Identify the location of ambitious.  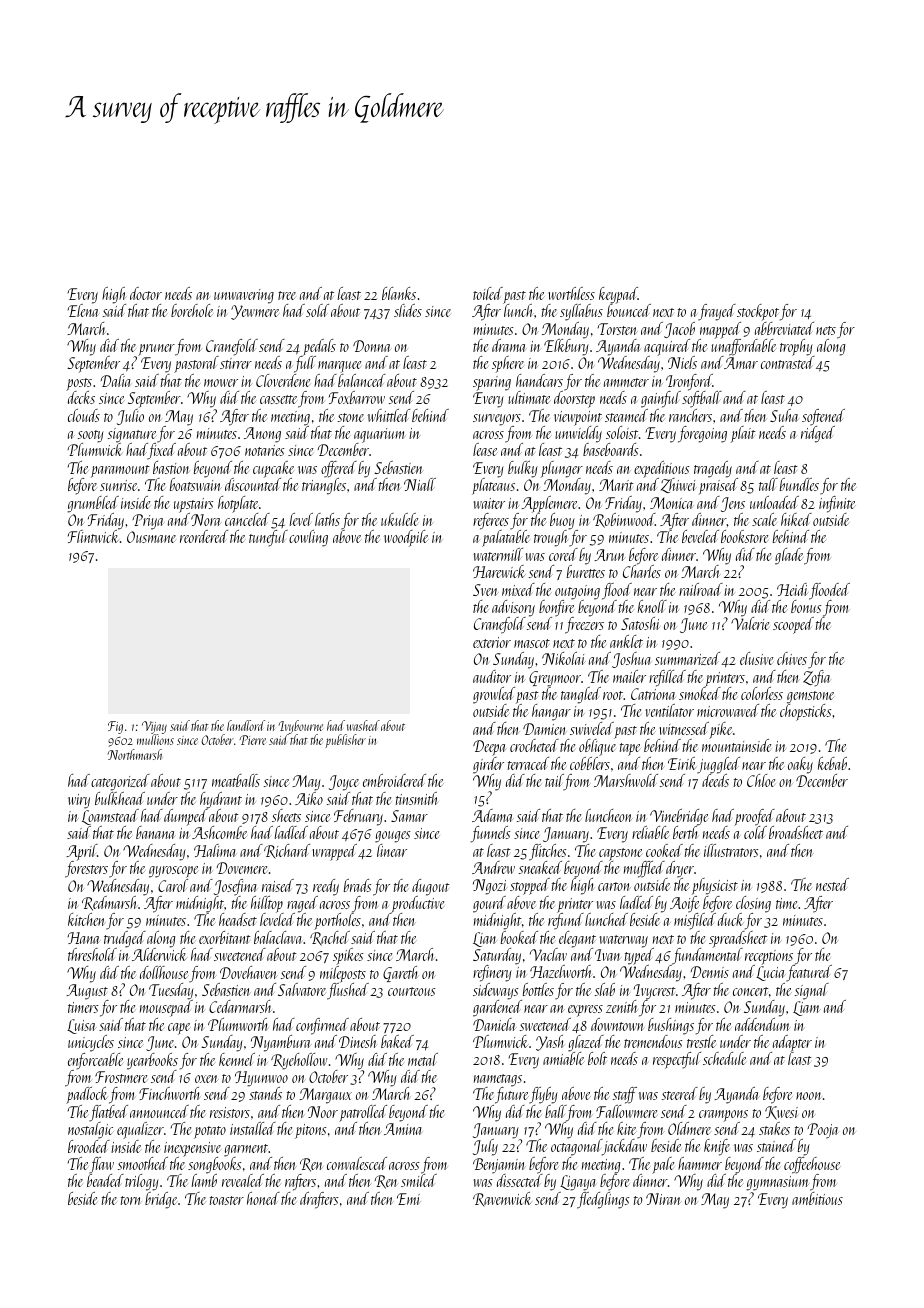
(817, 1198).
